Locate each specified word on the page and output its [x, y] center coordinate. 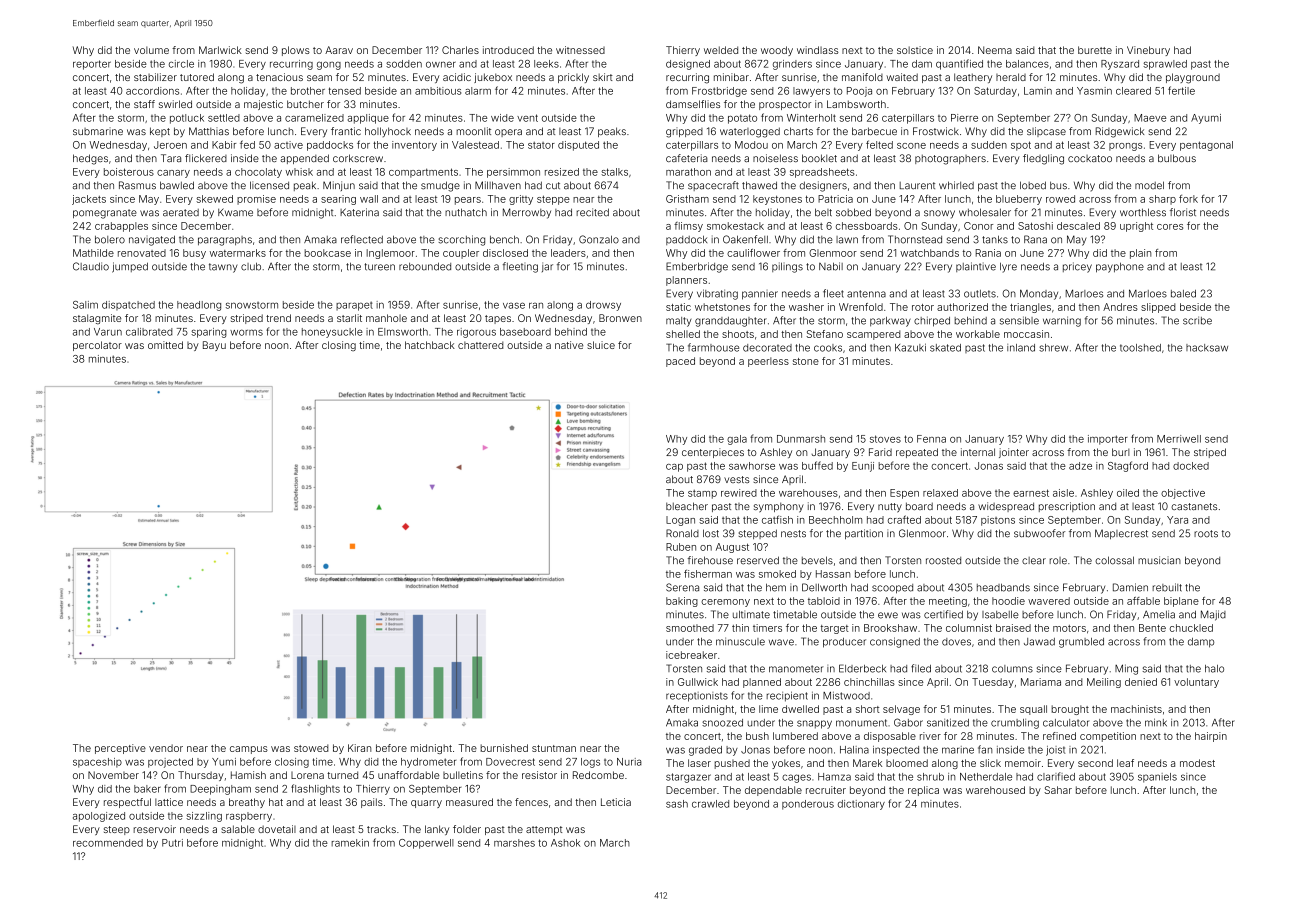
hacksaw [1207, 348]
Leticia [616, 802]
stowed [311, 748]
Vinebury [1148, 51]
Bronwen [620, 318]
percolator [97, 346]
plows [296, 51]
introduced [508, 50]
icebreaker [691, 655]
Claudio [91, 266]
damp [1201, 643]
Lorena [307, 775]
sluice [601, 345]
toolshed [1140, 348]
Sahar [1058, 790]
